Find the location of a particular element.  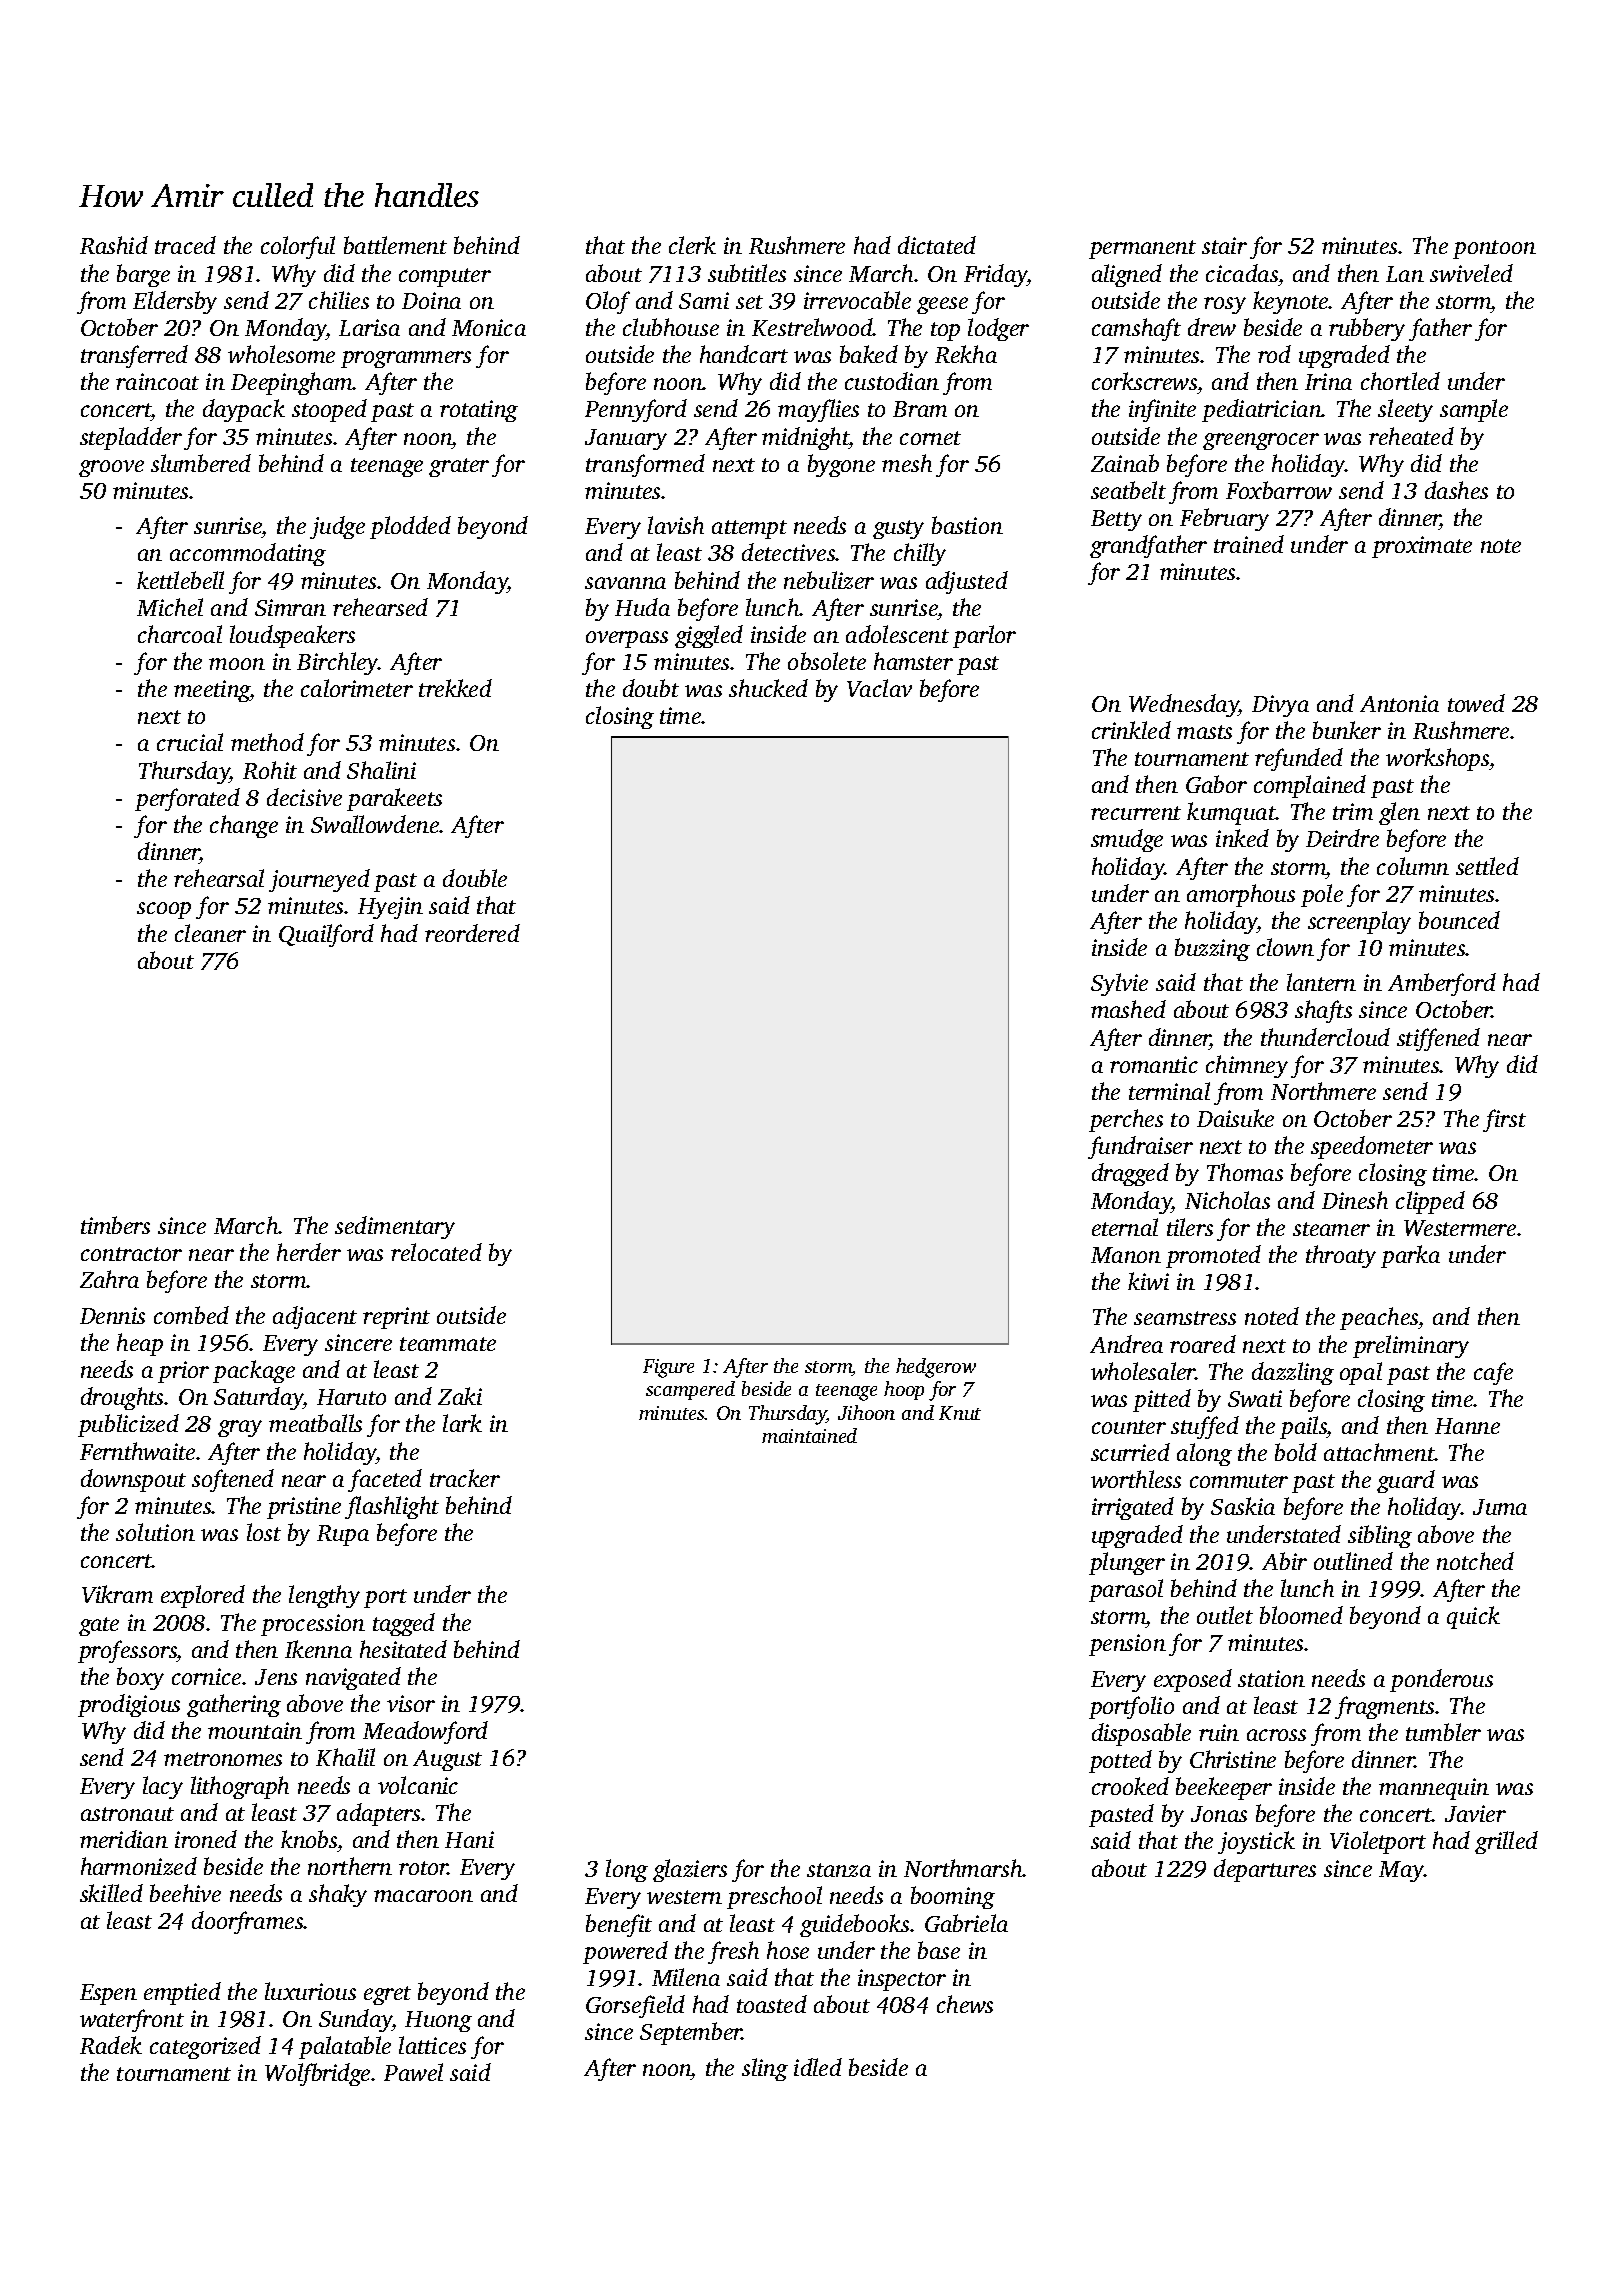

cleaner is located at coordinates (210, 933).
